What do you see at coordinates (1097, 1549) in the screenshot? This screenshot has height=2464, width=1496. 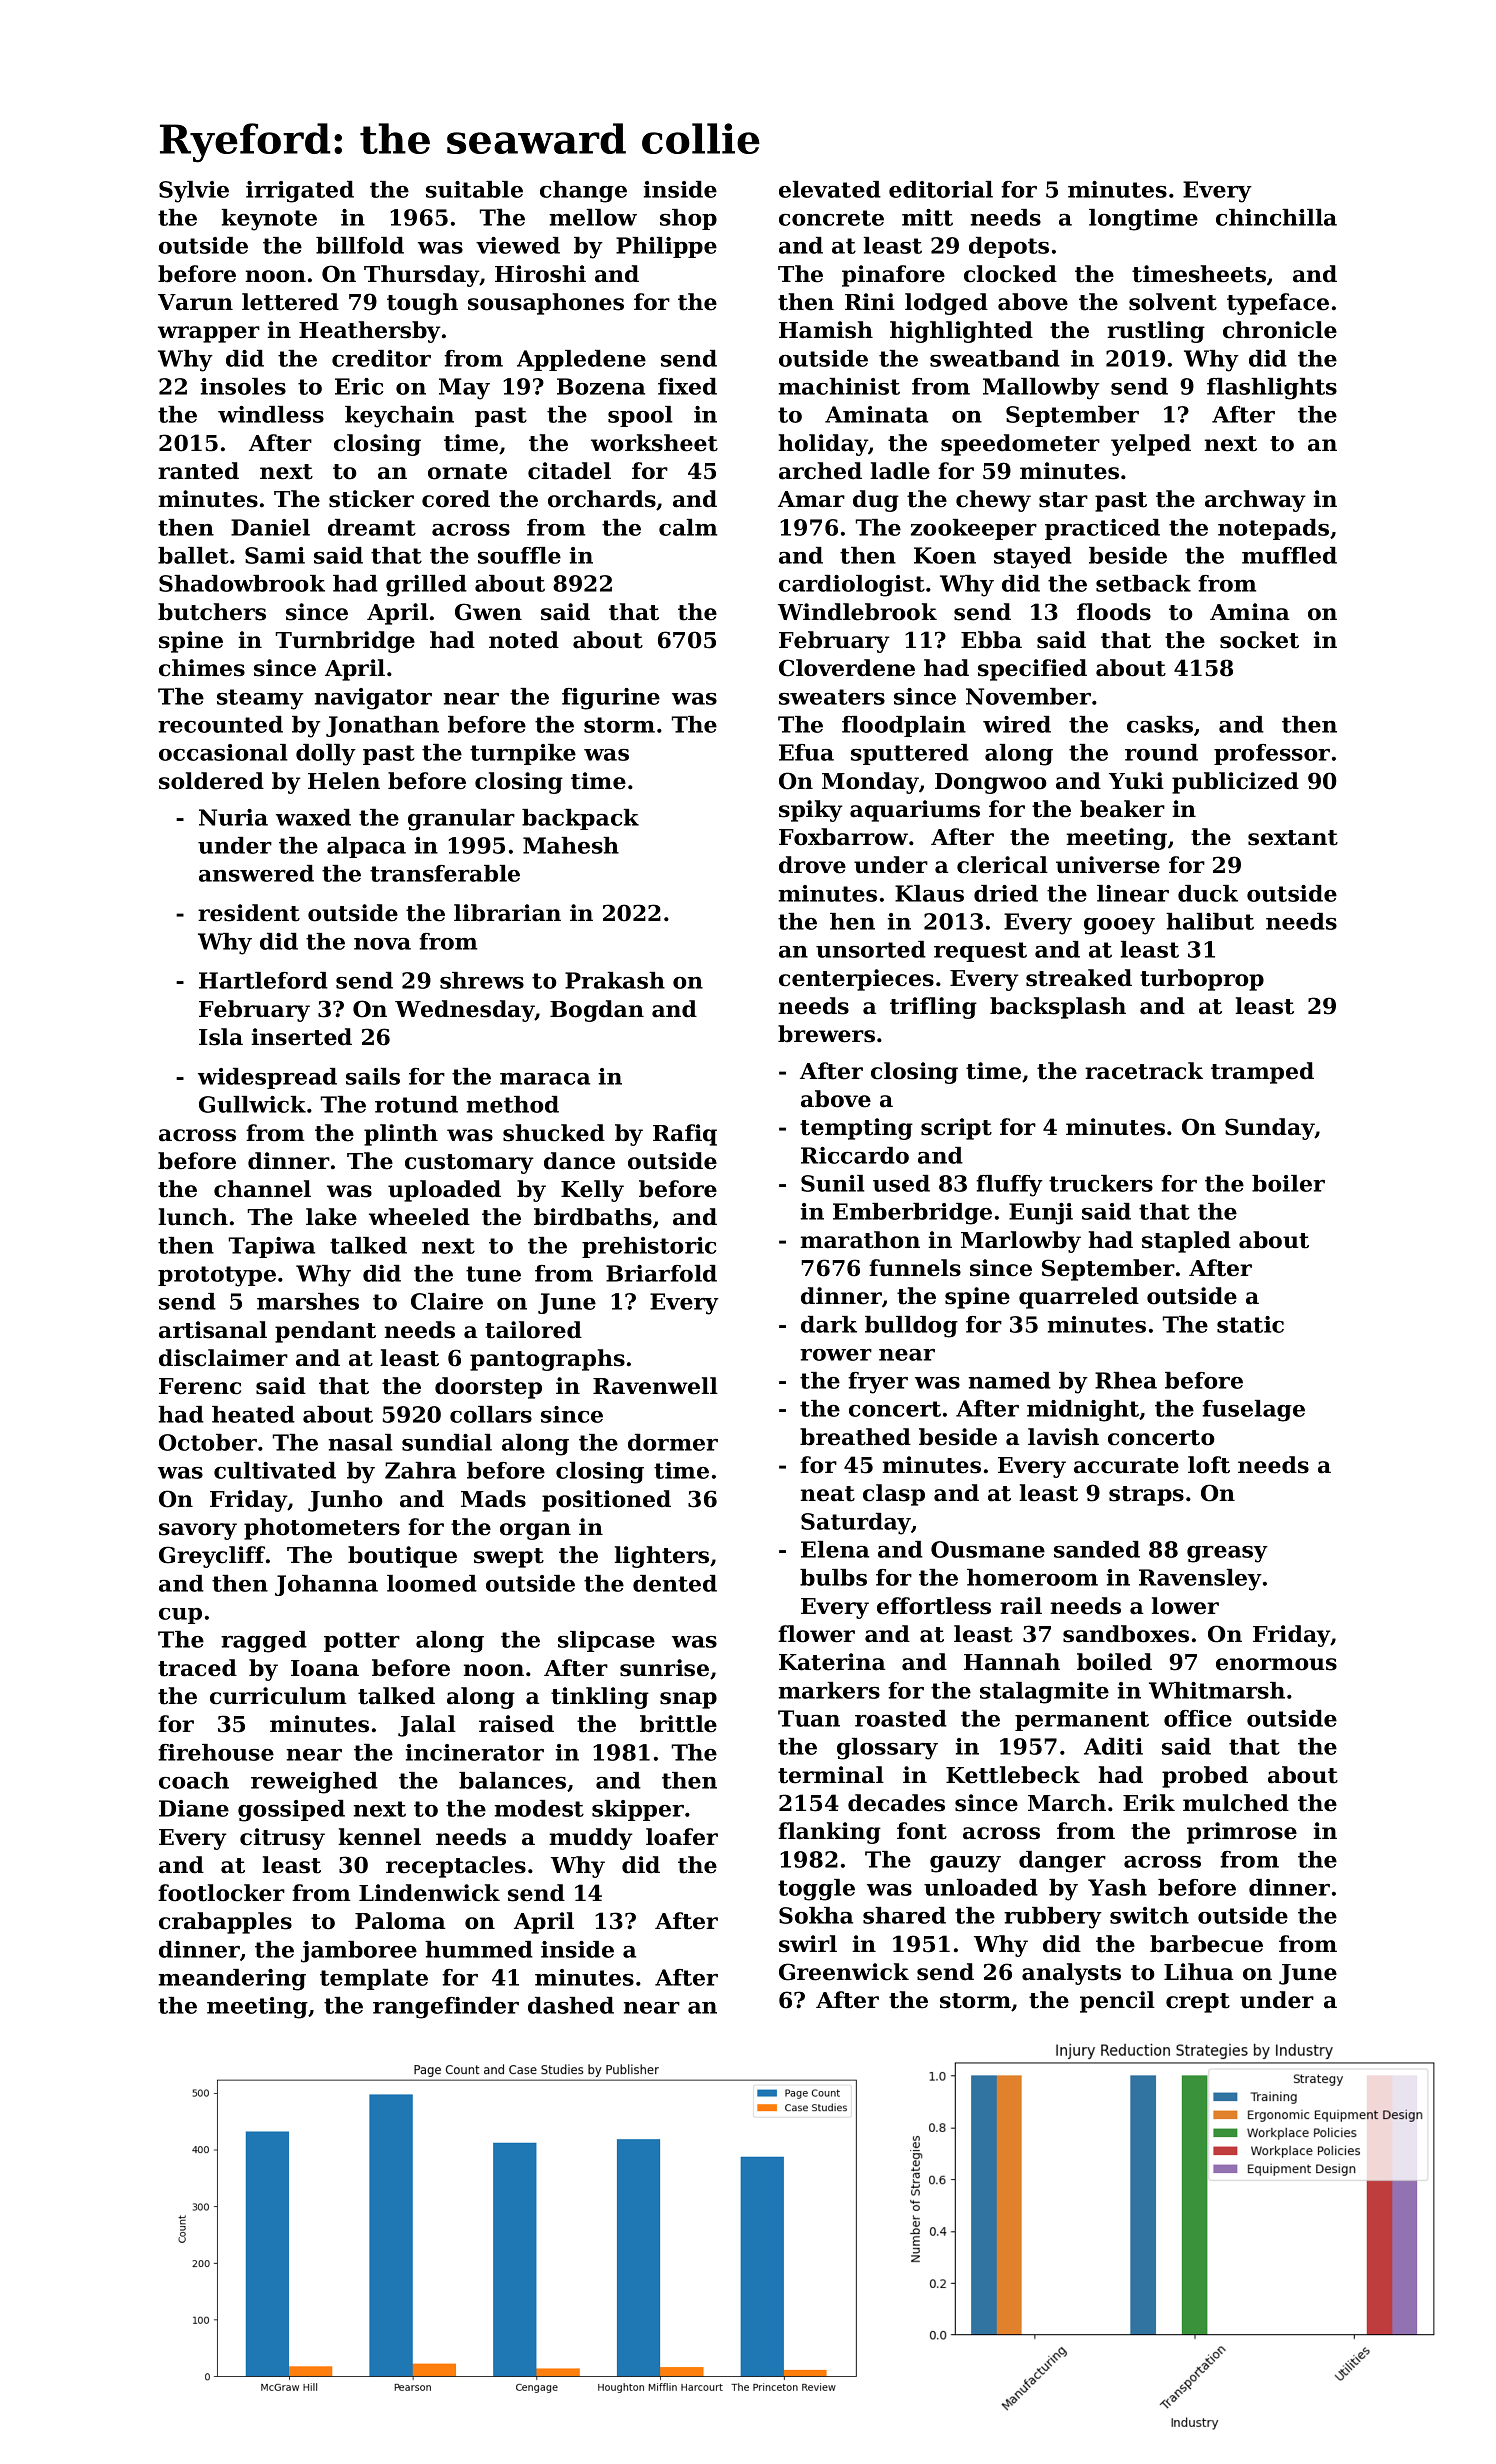 I see `sanded` at bounding box center [1097, 1549].
